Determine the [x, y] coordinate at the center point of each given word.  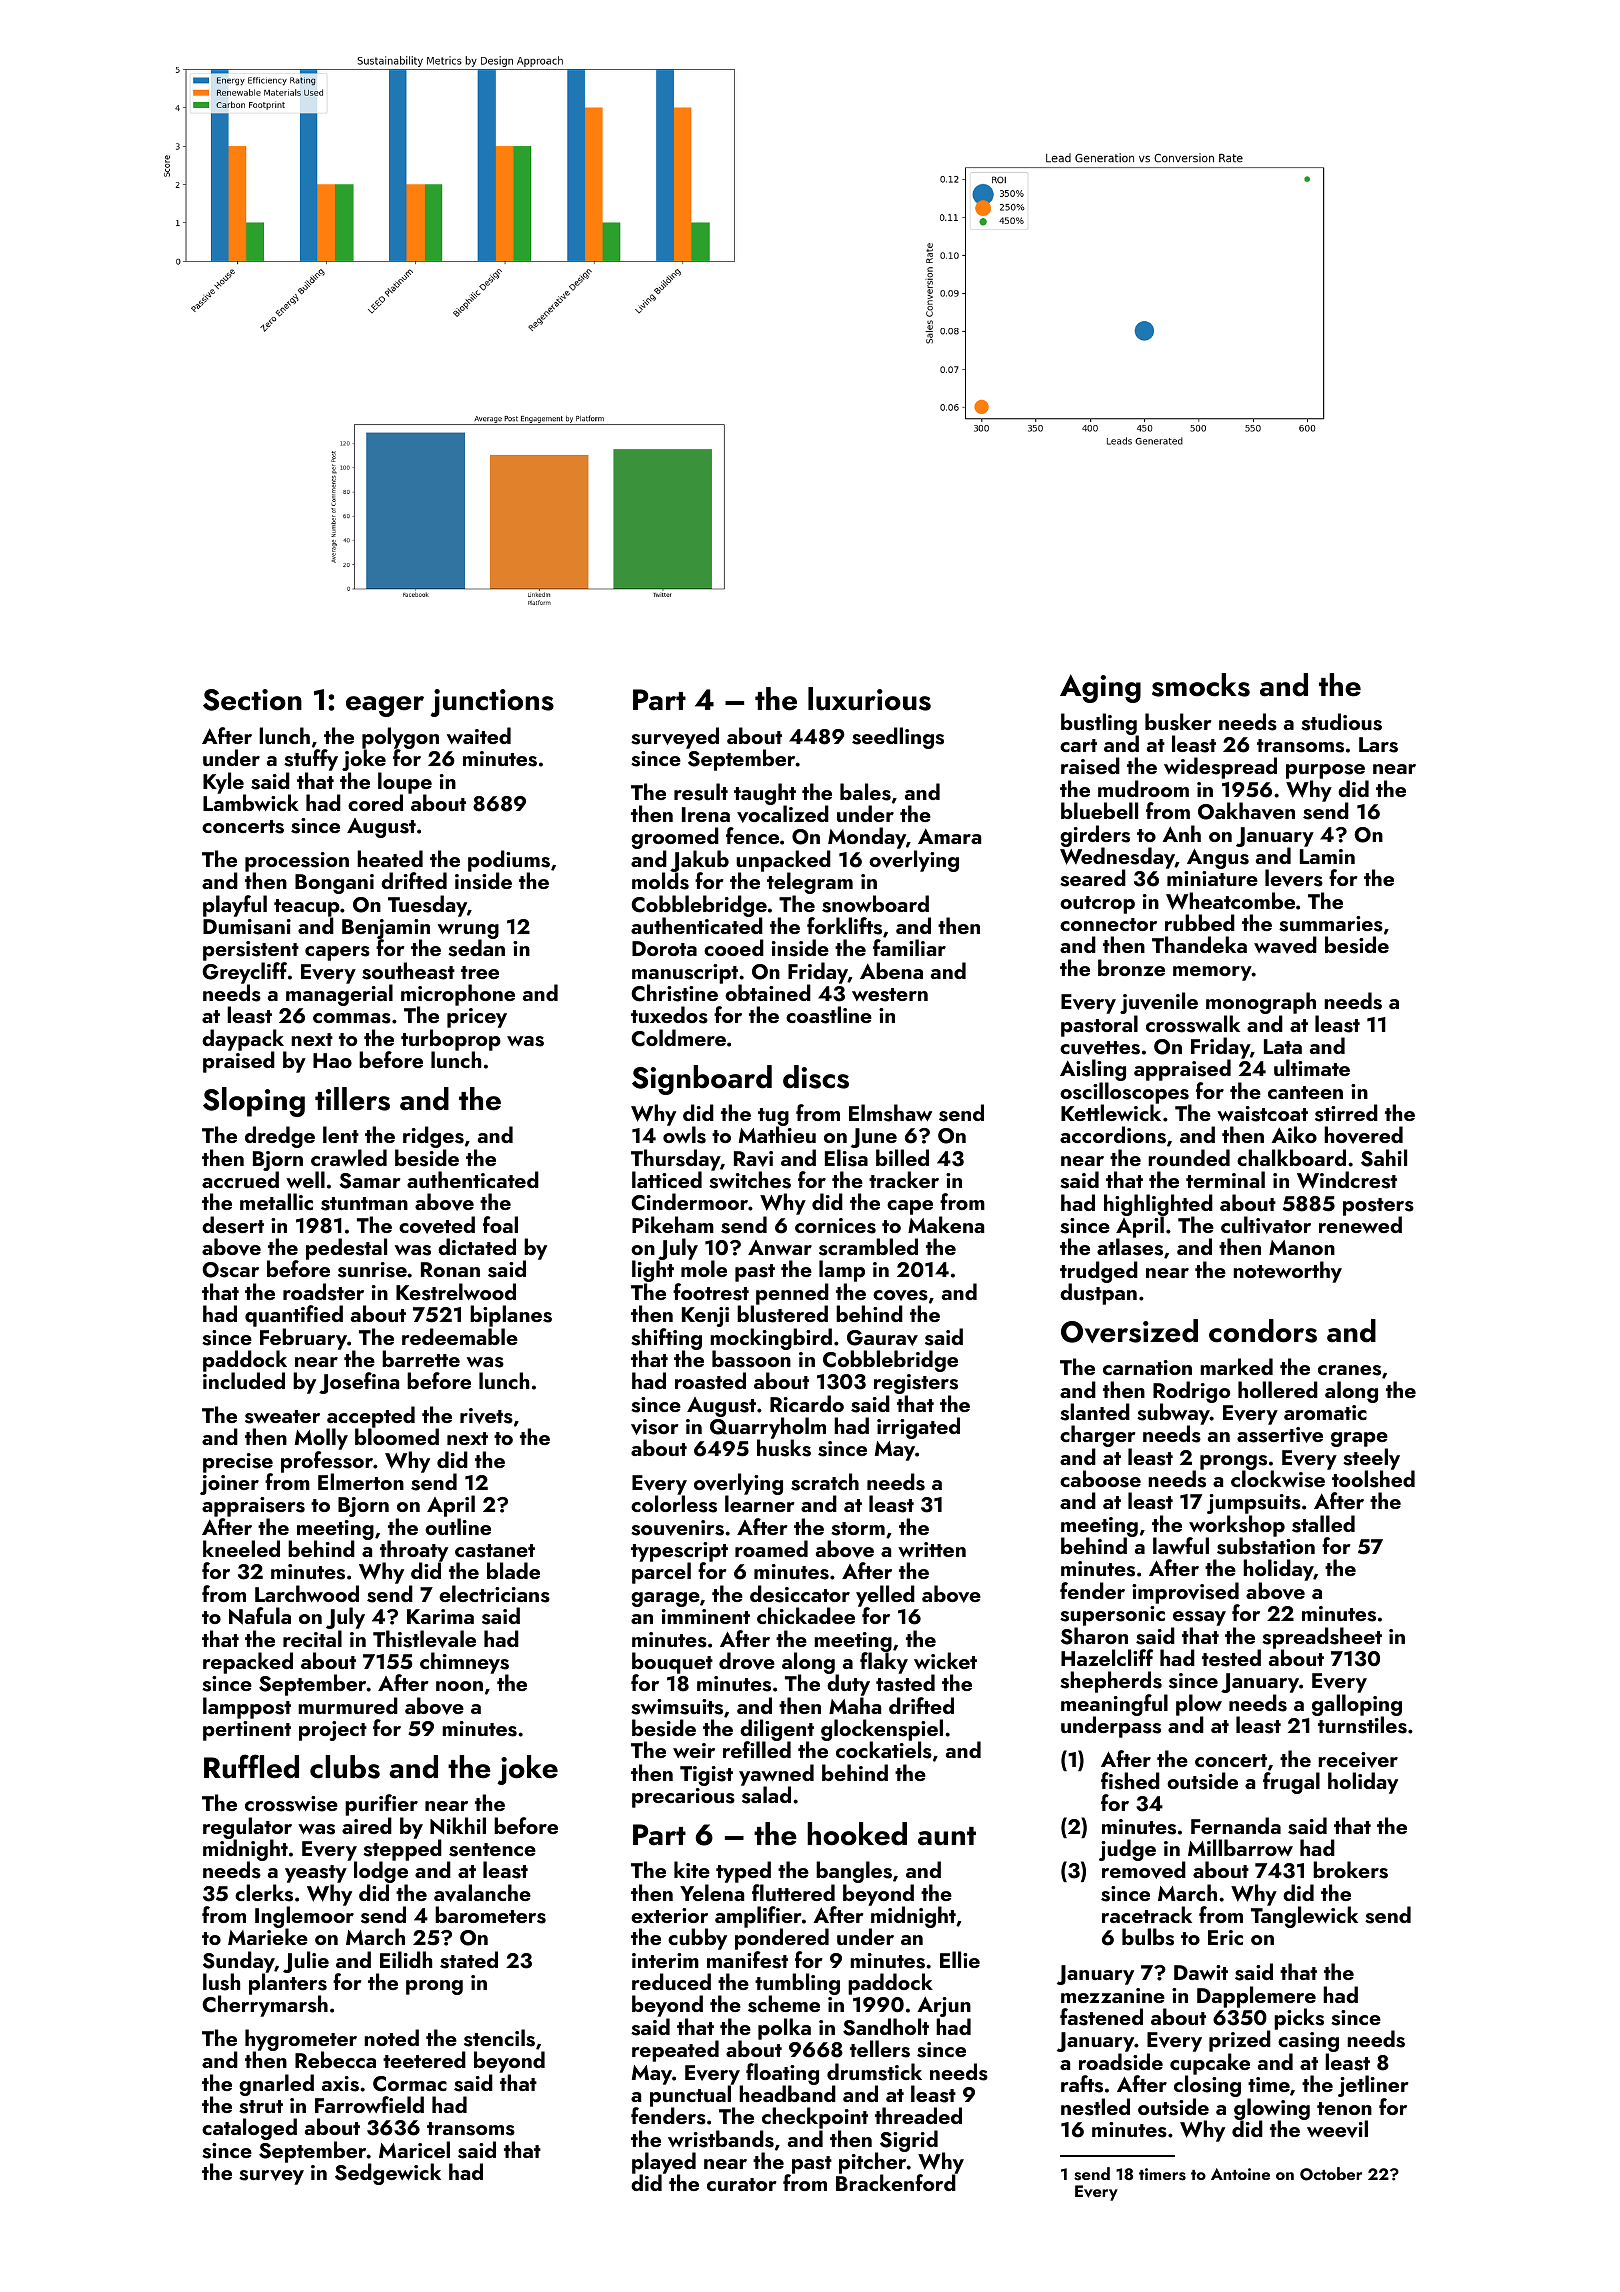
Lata [1283, 1046]
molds [660, 881]
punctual [692, 2096]
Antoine [1240, 2174]
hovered [1363, 1135]
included [244, 1381]
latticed [667, 1179]
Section [252, 700]
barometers [490, 1915]
